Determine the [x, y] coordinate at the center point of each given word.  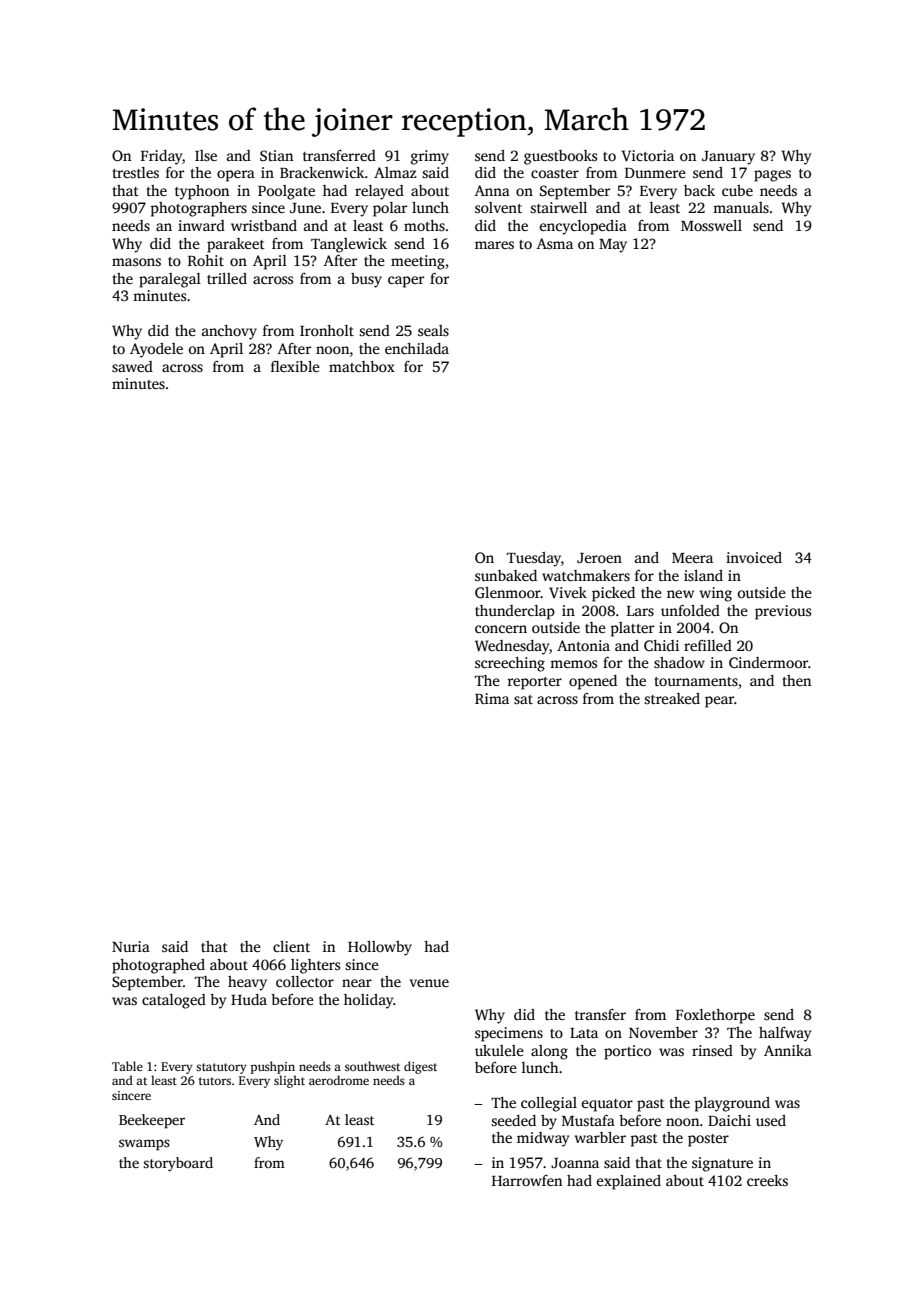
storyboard [178, 1164]
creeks [767, 1180]
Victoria [647, 155]
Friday [162, 157]
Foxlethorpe [715, 1016]
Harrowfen [527, 1180]
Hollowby [380, 948]
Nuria [131, 946]
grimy [430, 157]
